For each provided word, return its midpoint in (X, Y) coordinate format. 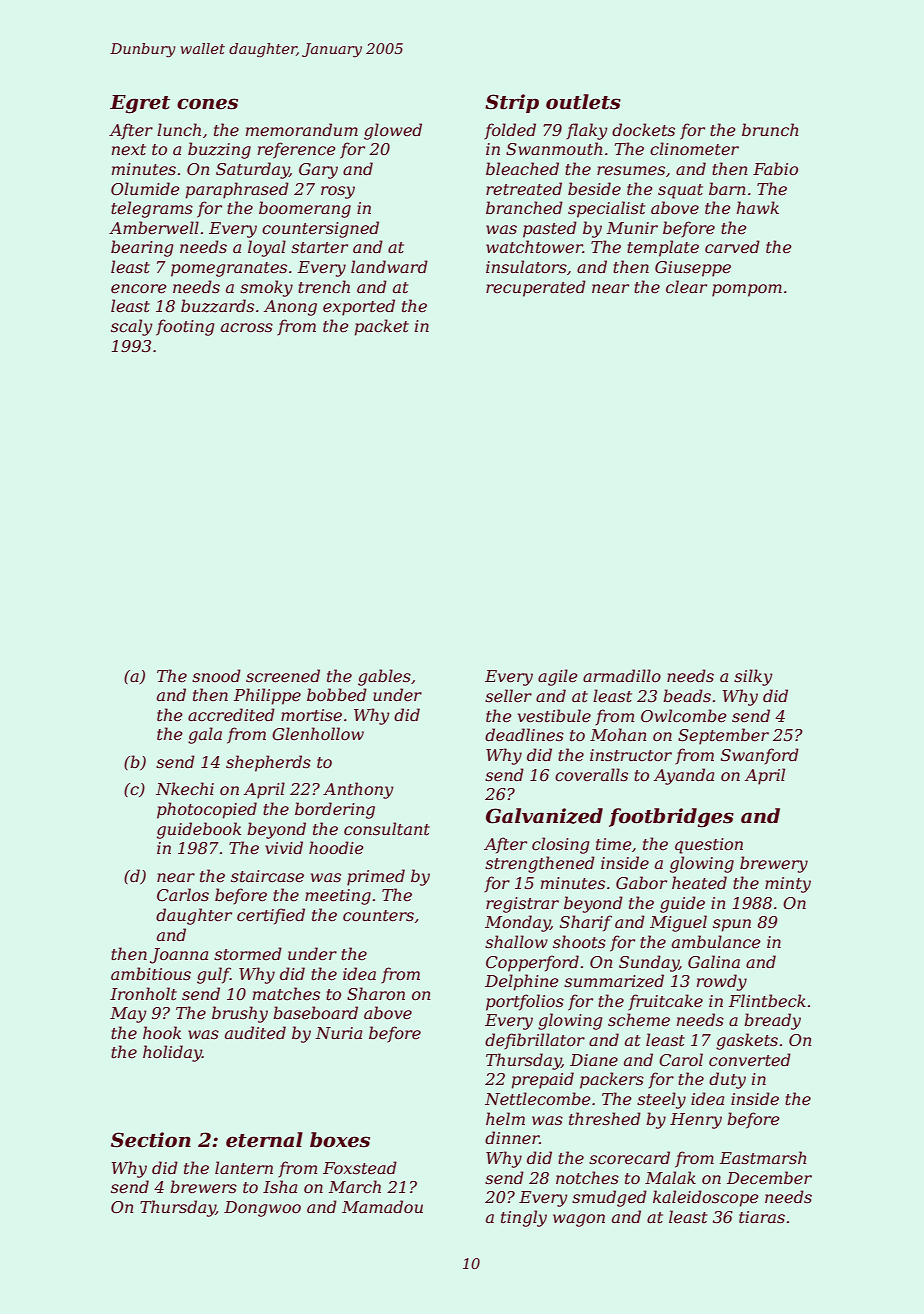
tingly (524, 1218)
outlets (583, 102)
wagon (579, 1220)
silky (753, 677)
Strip (512, 103)
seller (508, 695)
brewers (203, 1186)
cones (207, 104)
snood (216, 675)
